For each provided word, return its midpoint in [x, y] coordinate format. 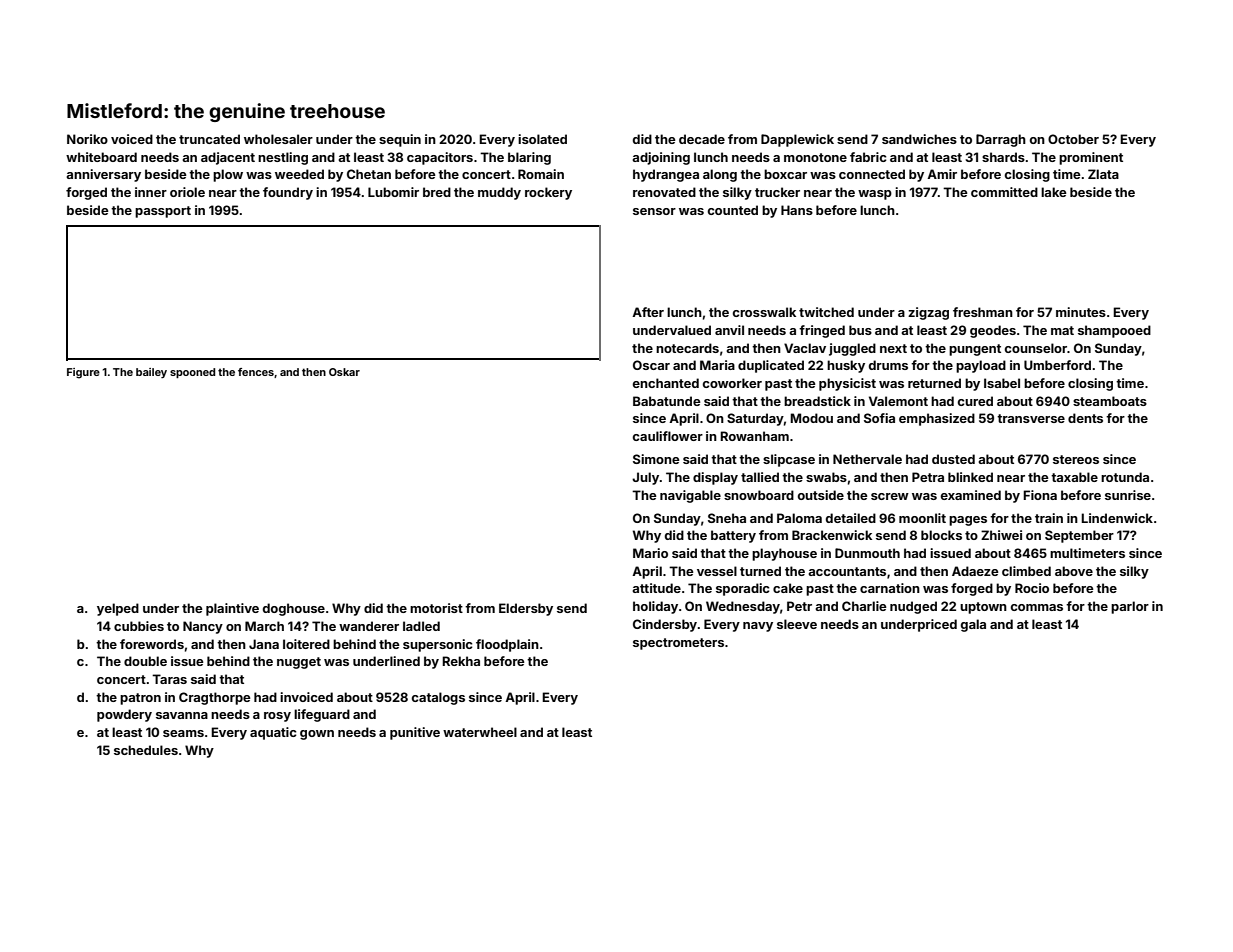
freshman [983, 312]
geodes [993, 331]
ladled [421, 626]
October [1073, 139]
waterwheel [480, 732]
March [264, 626]
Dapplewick [797, 140]
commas [1037, 607]
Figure [83, 373]
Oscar [651, 365]
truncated [209, 139]
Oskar [344, 372]
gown [317, 735]
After [648, 312]
